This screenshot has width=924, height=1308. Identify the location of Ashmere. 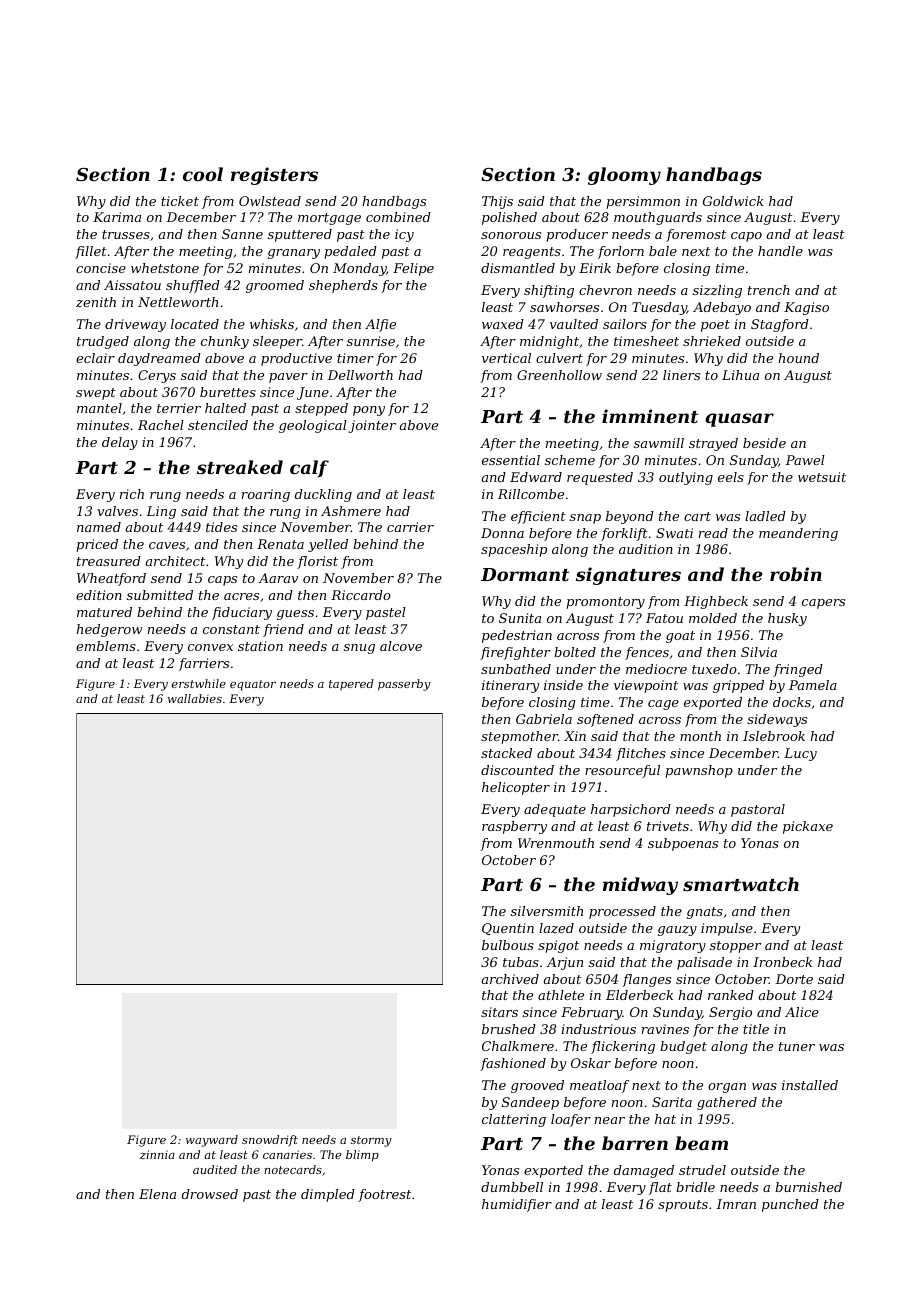
(351, 511).
